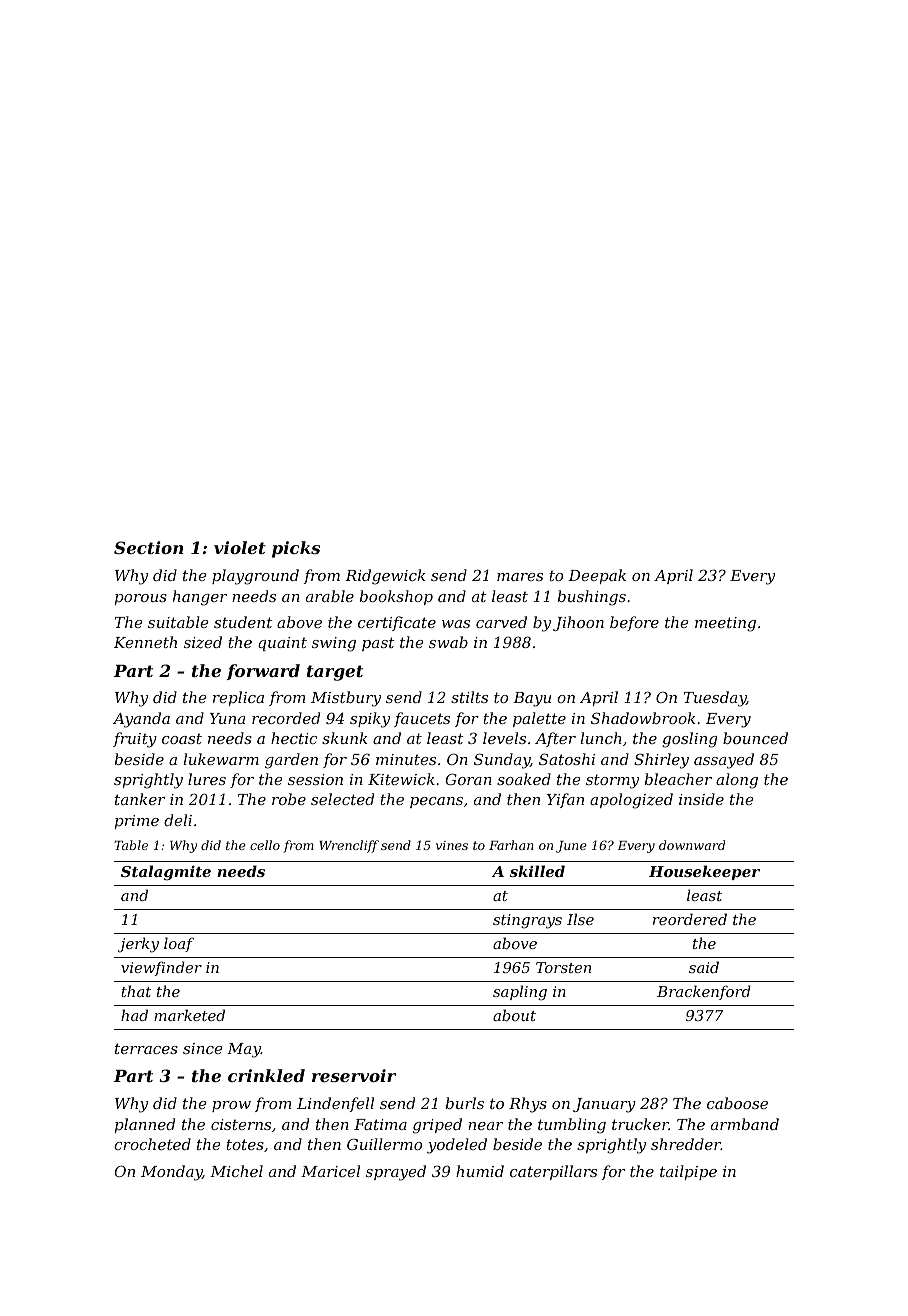 The height and width of the document is (1316, 908). Describe the element at coordinates (724, 761) in the document. I see `assayed` at that location.
